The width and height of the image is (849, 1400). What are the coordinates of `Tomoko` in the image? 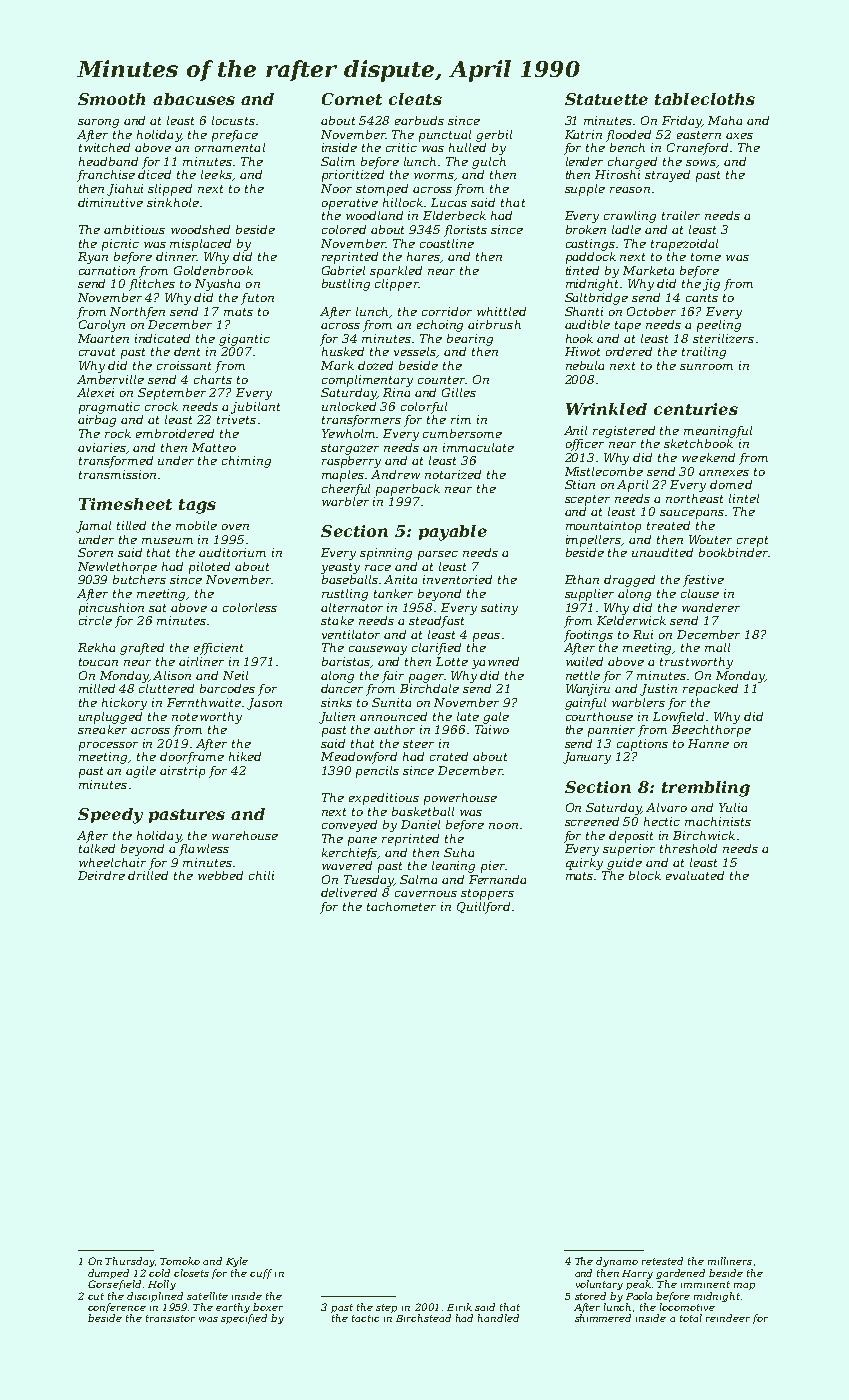 It's located at (180, 1261).
